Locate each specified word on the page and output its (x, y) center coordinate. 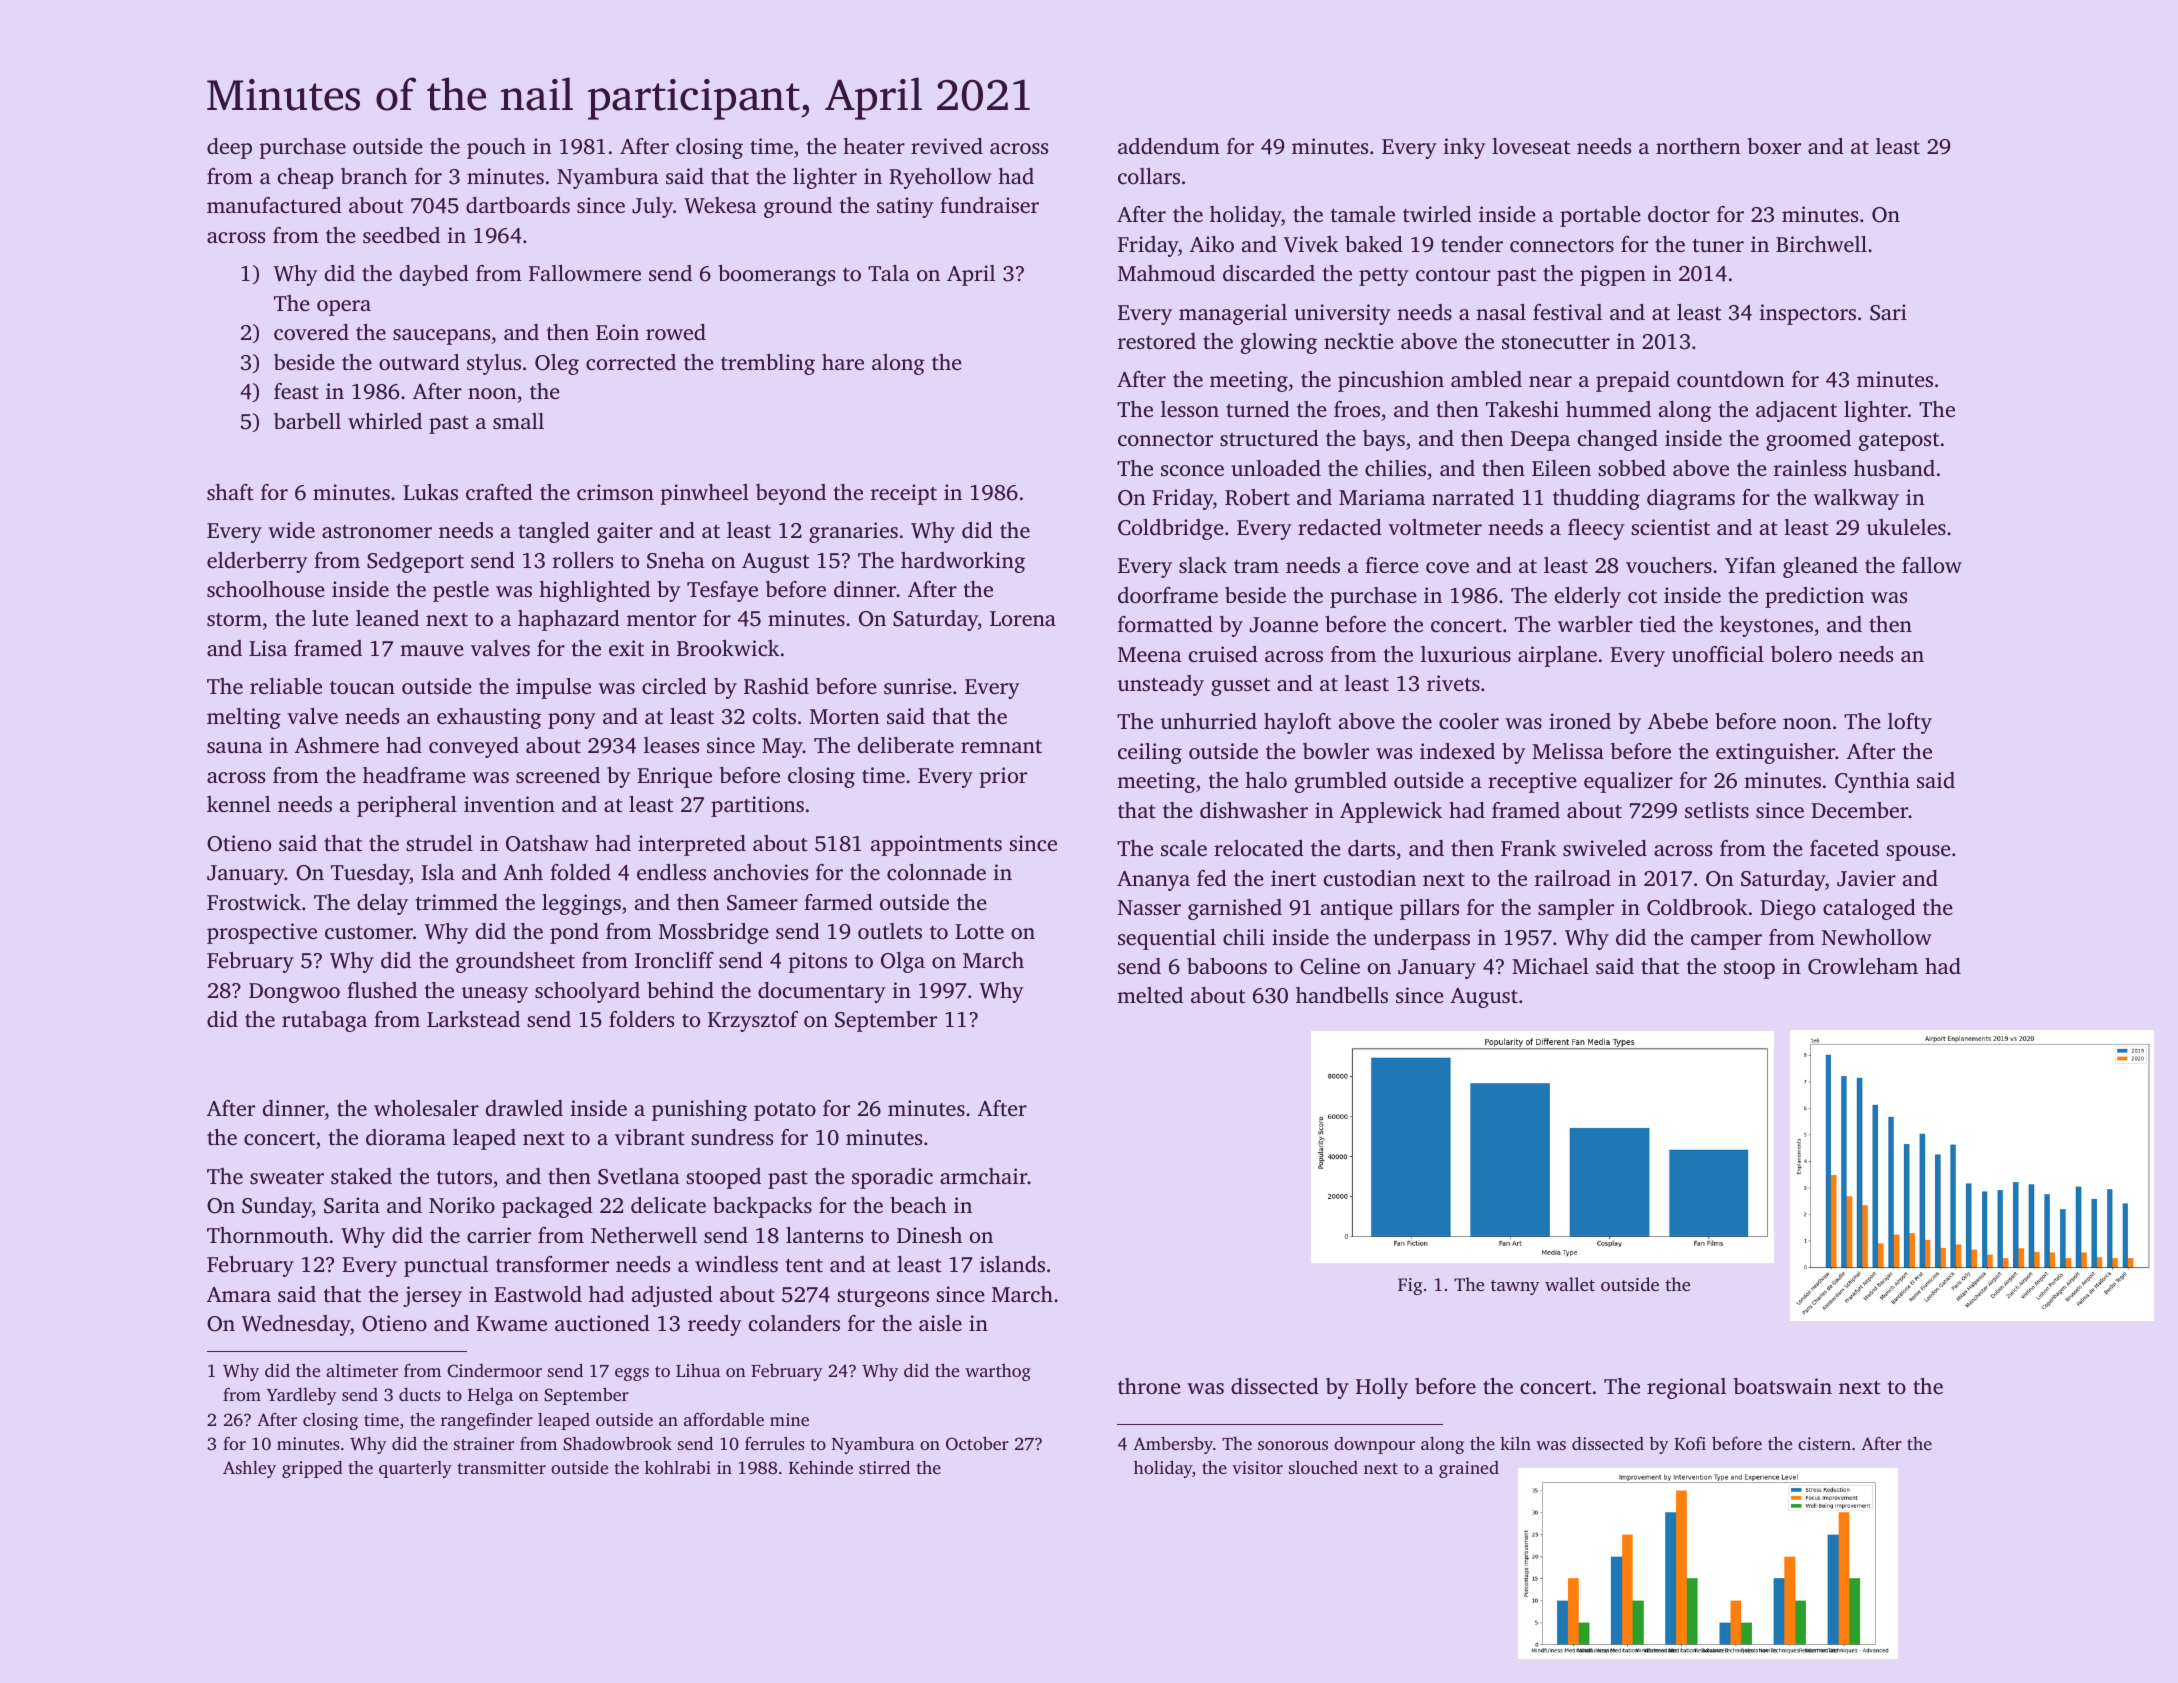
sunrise (918, 686)
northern (1698, 146)
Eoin (617, 332)
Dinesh (929, 1235)
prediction (1814, 597)
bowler (1336, 751)
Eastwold (538, 1294)
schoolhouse (266, 589)
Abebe (1678, 721)
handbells (1342, 995)
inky (1465, 148)
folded (580, 872)
